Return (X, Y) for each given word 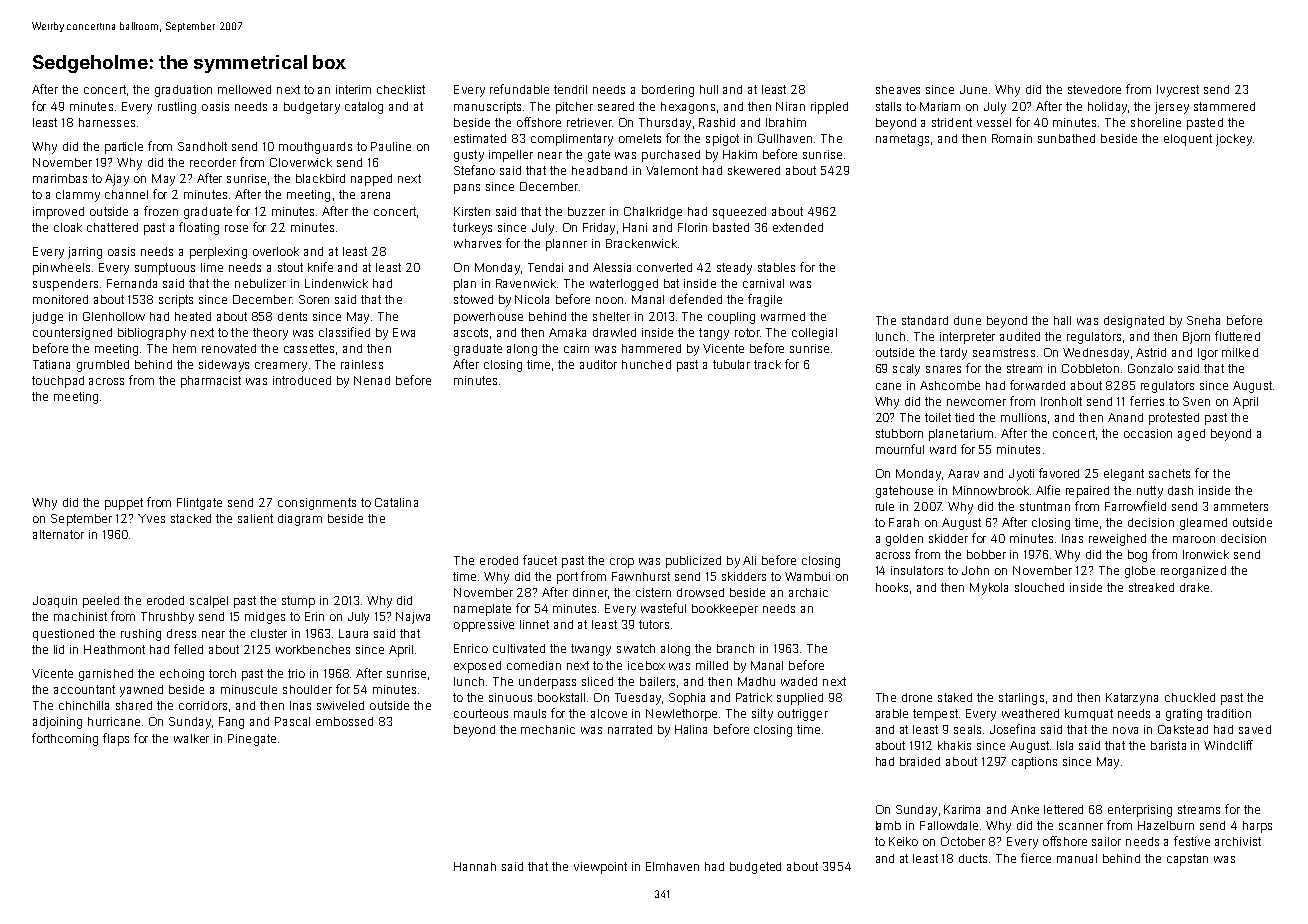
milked (1240, 352)
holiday (1107, 108)
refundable (519, 89)
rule (885, 506)
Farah (904, 522)
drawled (614, 332)
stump (298, 602)
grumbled (103, 366)
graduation (183, 91)
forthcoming (65, 739)
